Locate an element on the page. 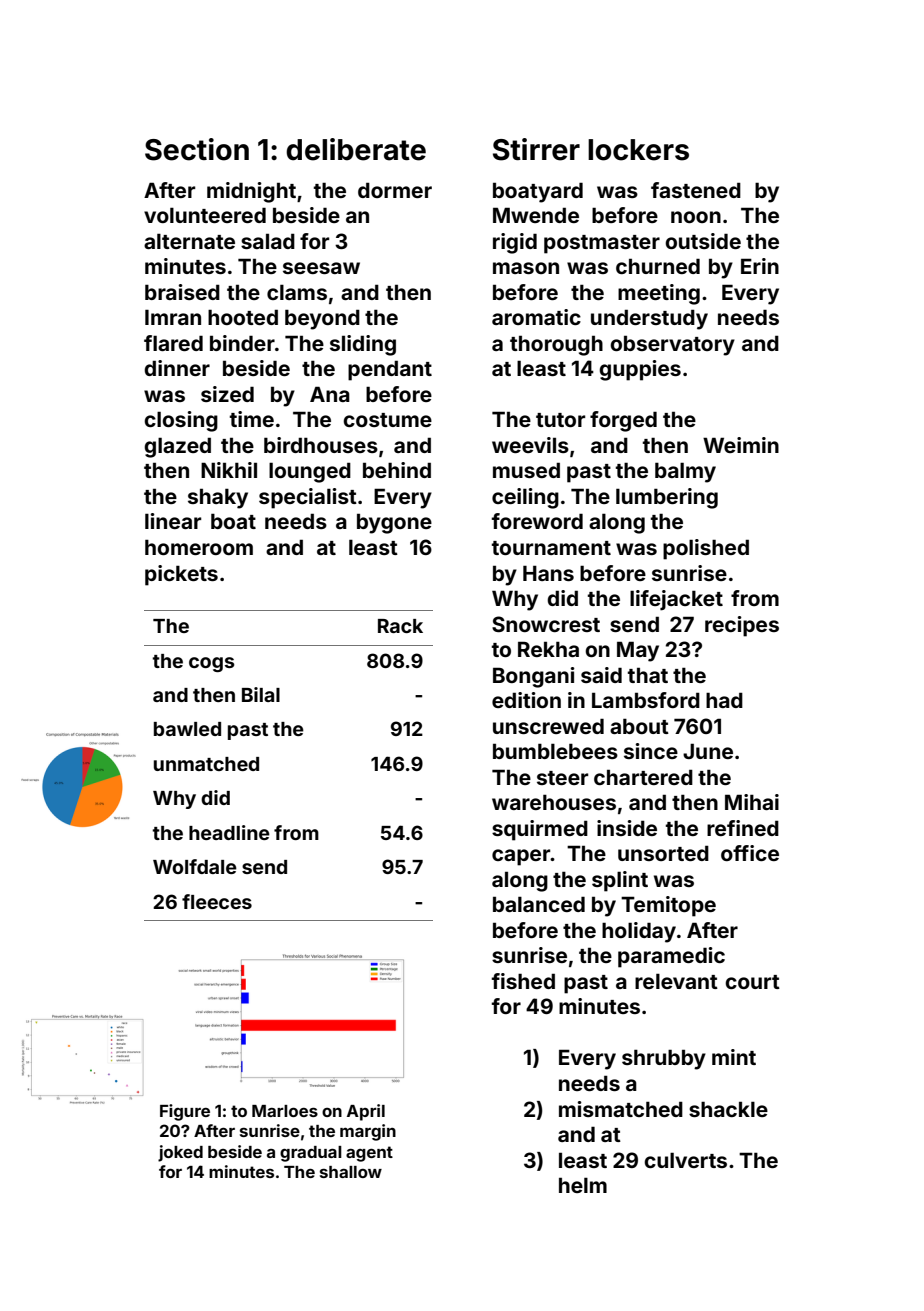 The image size is (924, 1311). sliding is located at coordinates (363, 345).
